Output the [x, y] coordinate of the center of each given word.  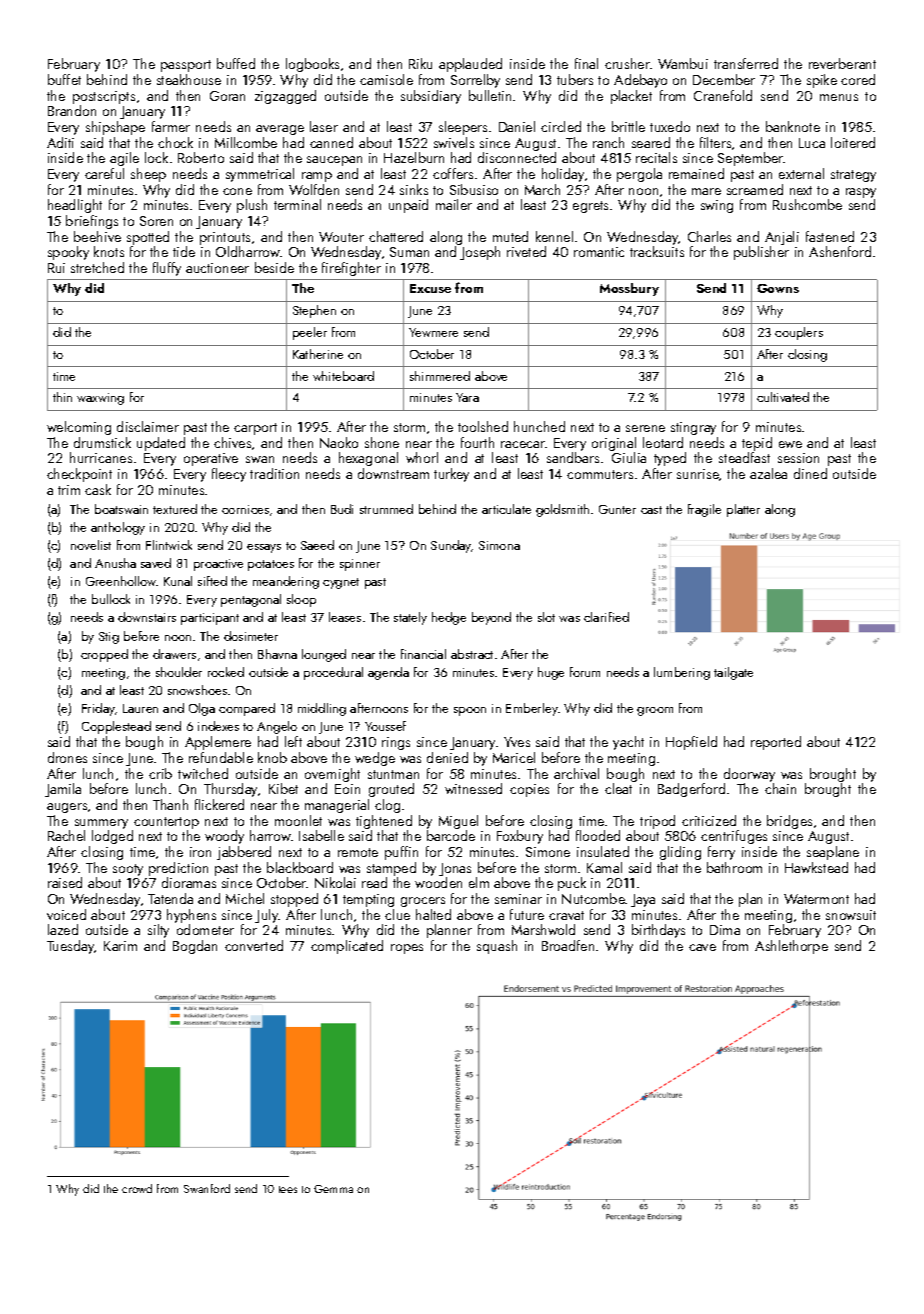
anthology [118, 528]
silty [158, 931]
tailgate [733, 673]
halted [433, 914]
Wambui [683, 63]
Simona [499, 545]
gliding [680, 853]
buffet [64, 79]
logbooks [312, 65]
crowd [137, 1188]
